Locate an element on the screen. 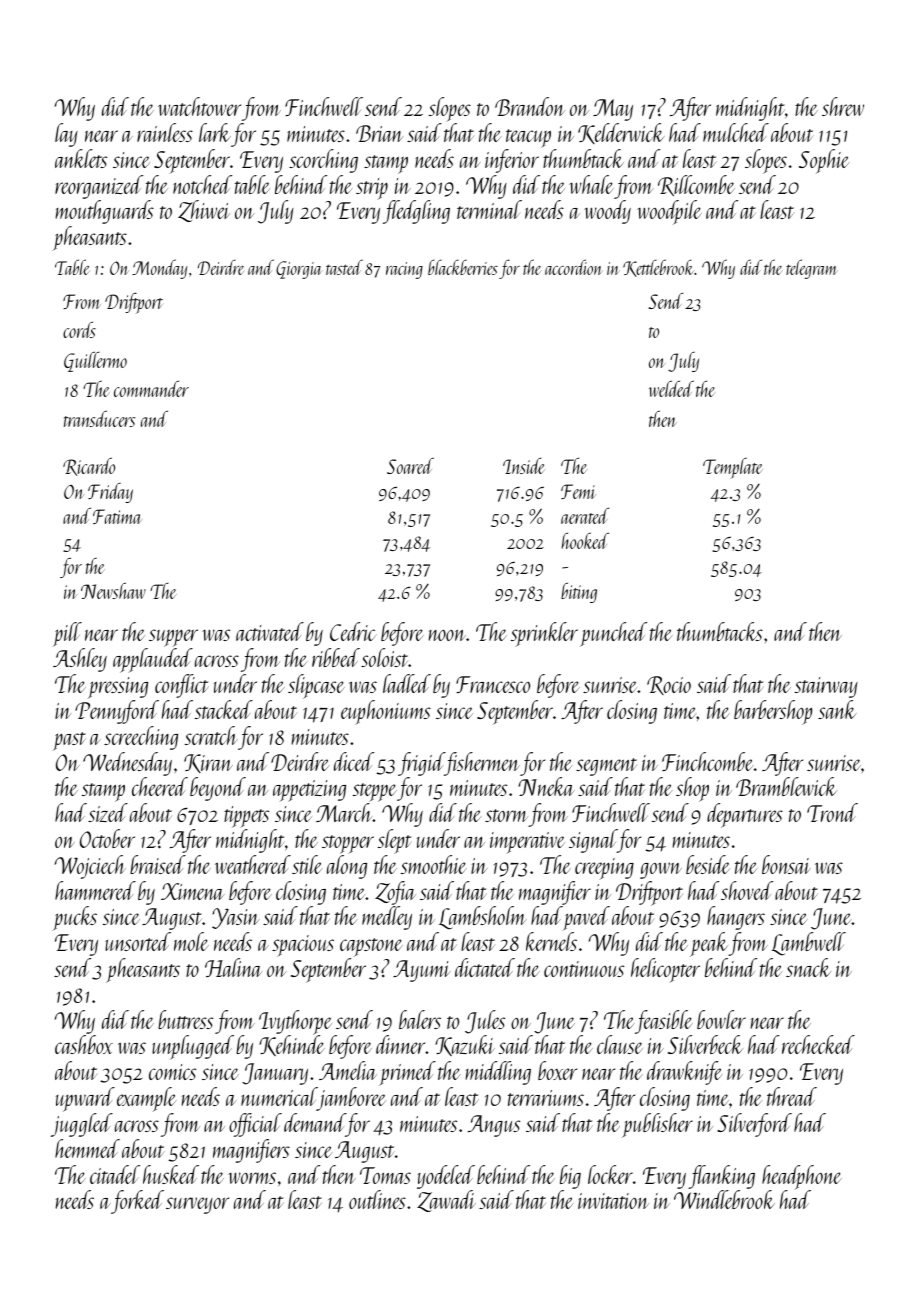  May is located at coordinates (613, 110).
